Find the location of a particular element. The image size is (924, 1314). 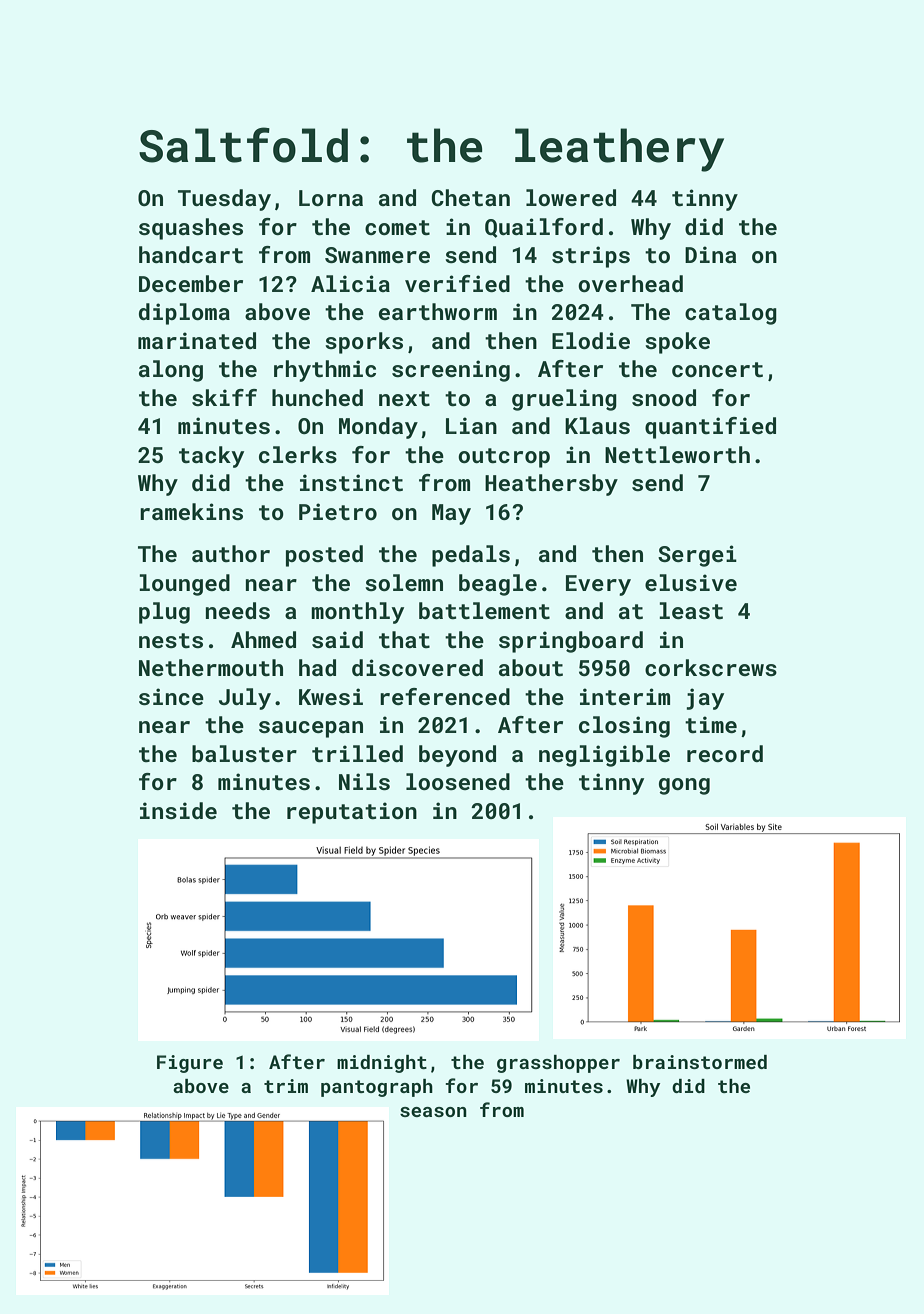

spoke is located at coordinates (677, 343).
